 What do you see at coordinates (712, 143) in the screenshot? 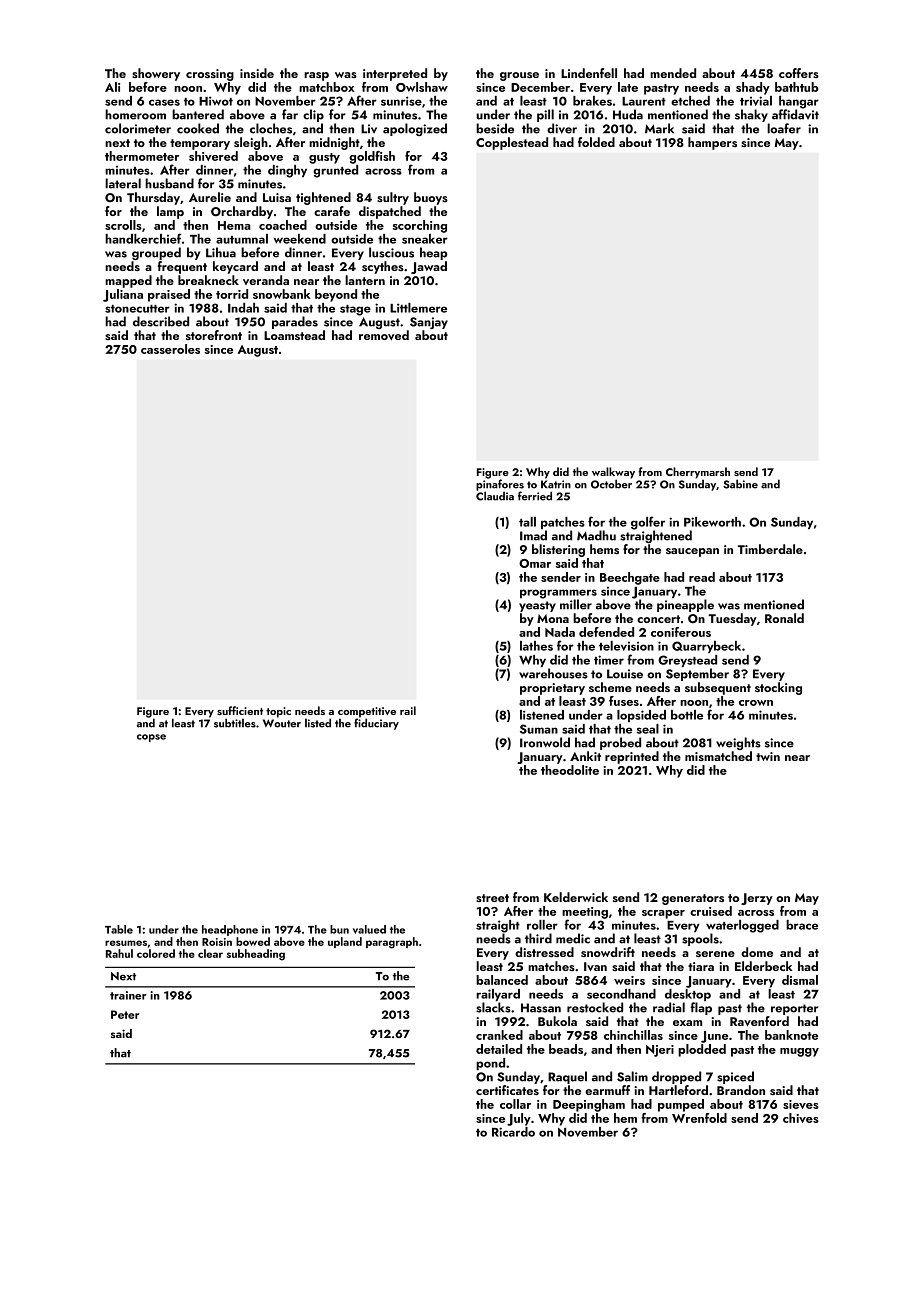
I see `hampers` at bounding box center [712, 143].
